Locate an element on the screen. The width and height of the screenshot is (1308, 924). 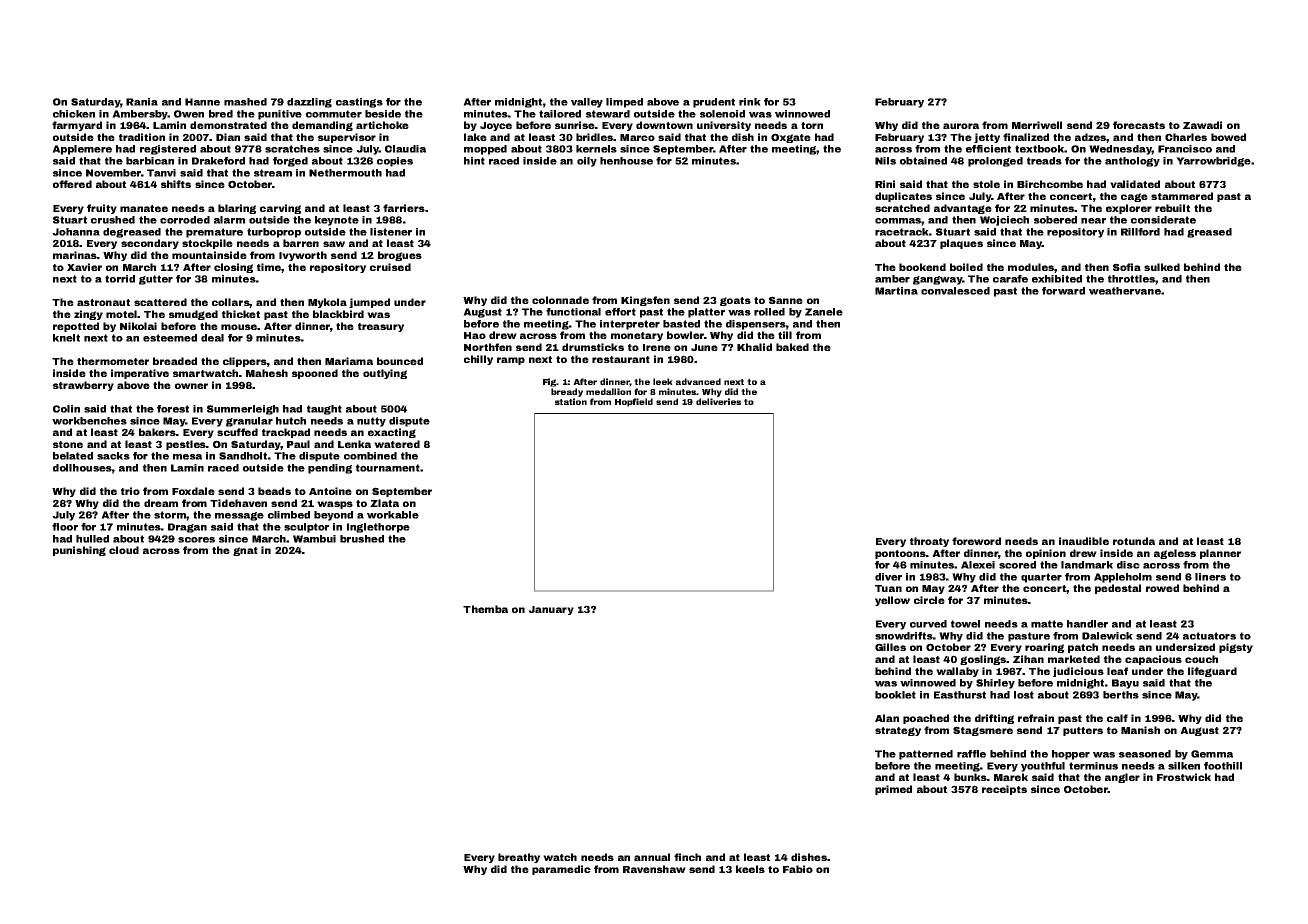
January is located at coordinates (551, 610).
